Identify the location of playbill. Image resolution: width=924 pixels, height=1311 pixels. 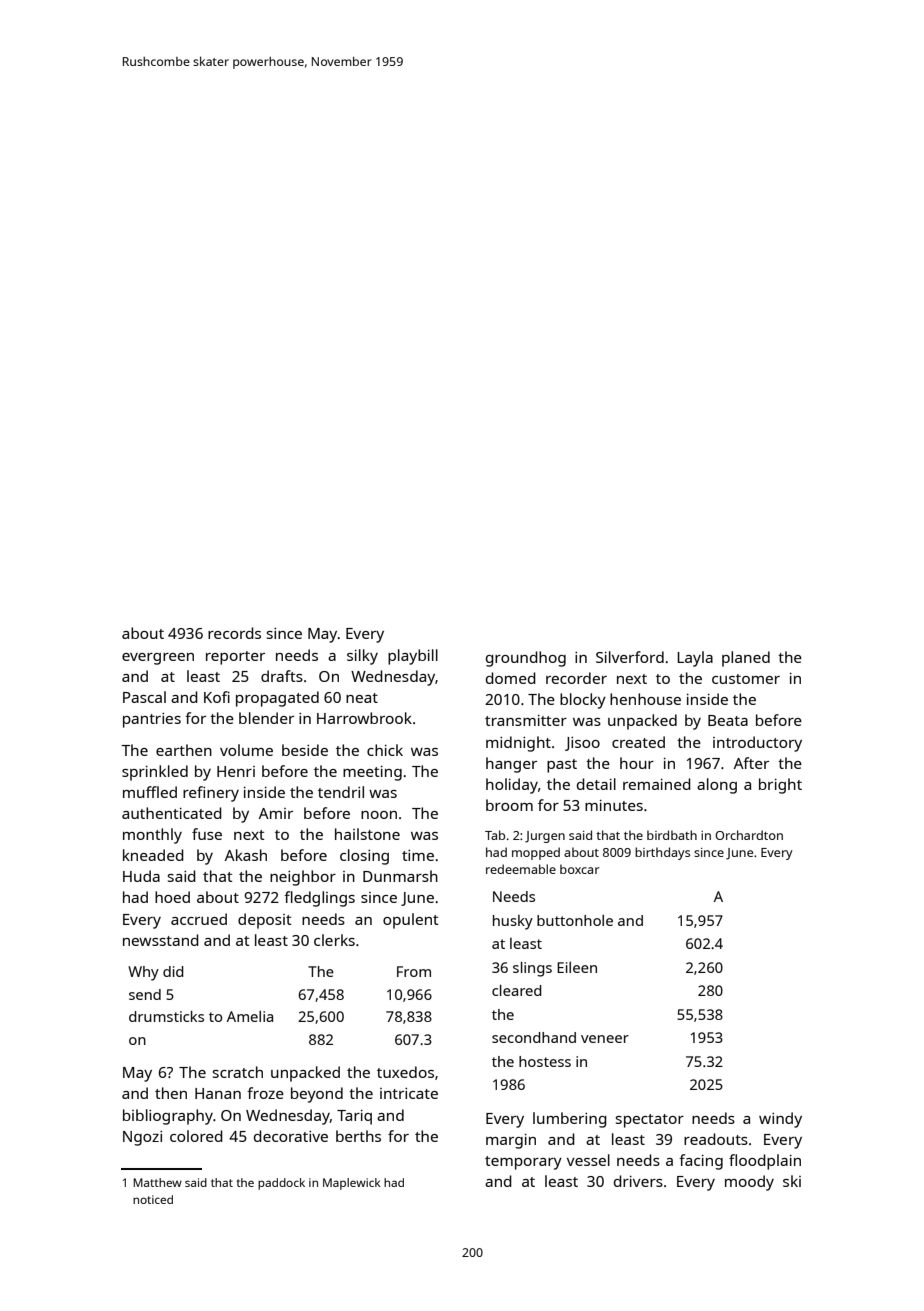
(413, 657).
